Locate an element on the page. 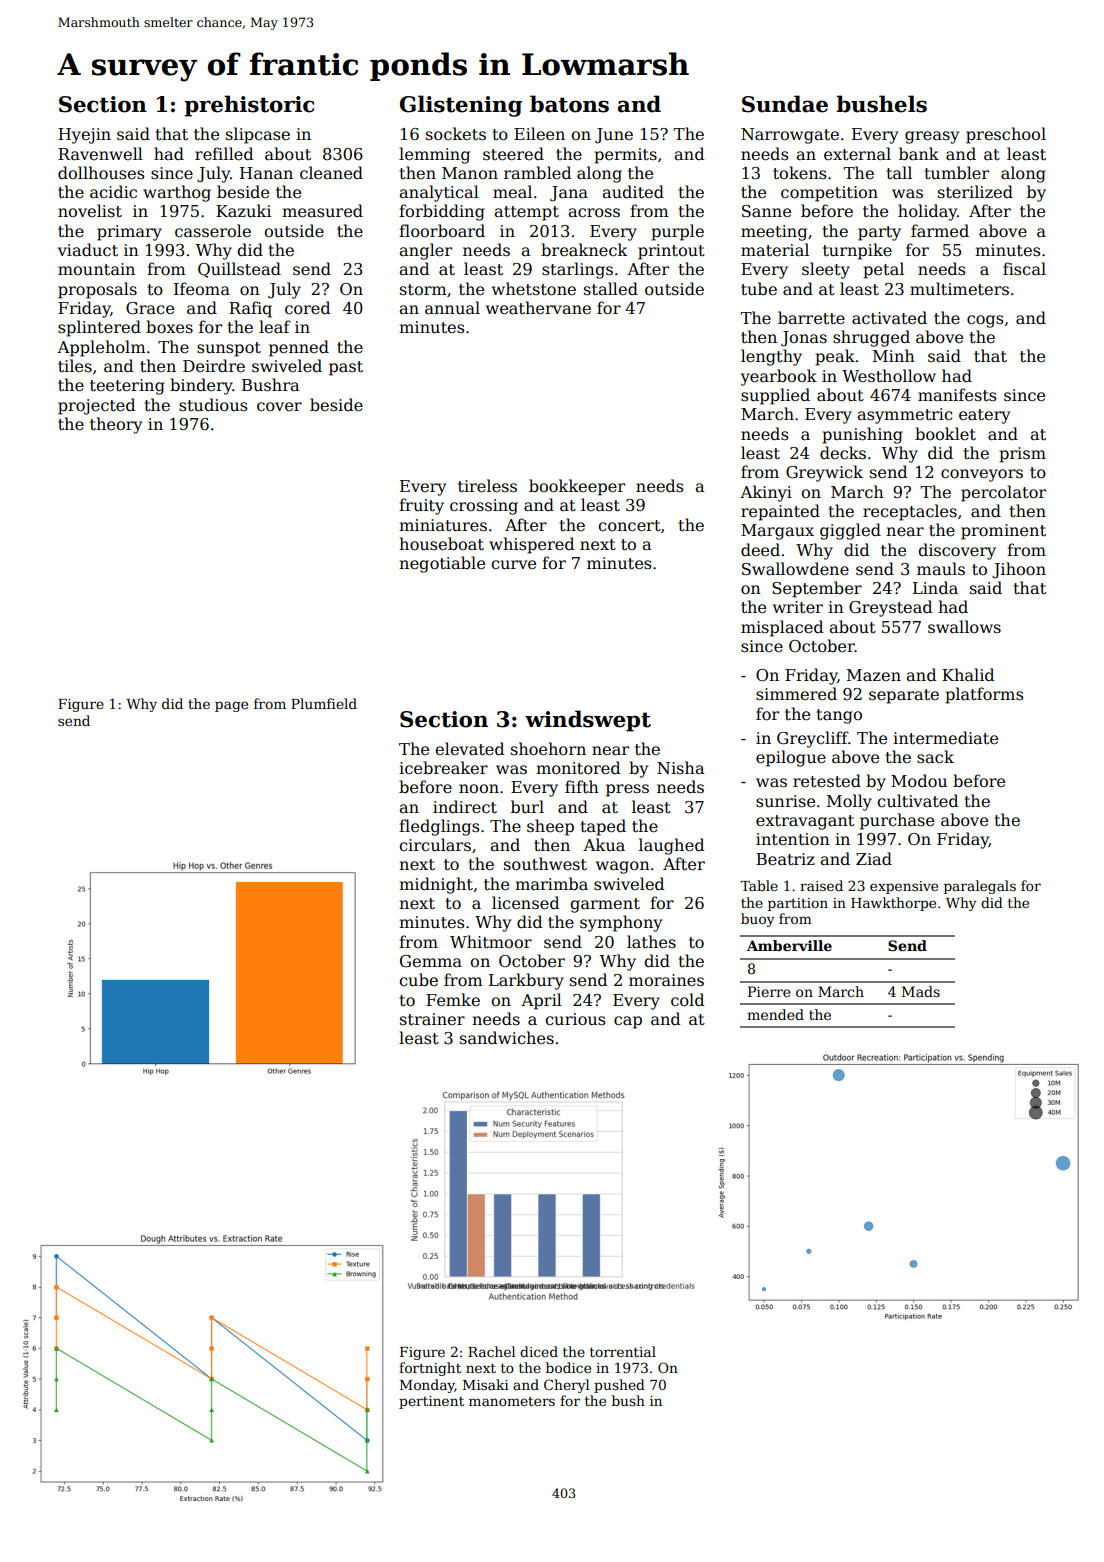 The height and width of the image is (1562, 1104). pertinent is located at coordinates (431, 1402).
